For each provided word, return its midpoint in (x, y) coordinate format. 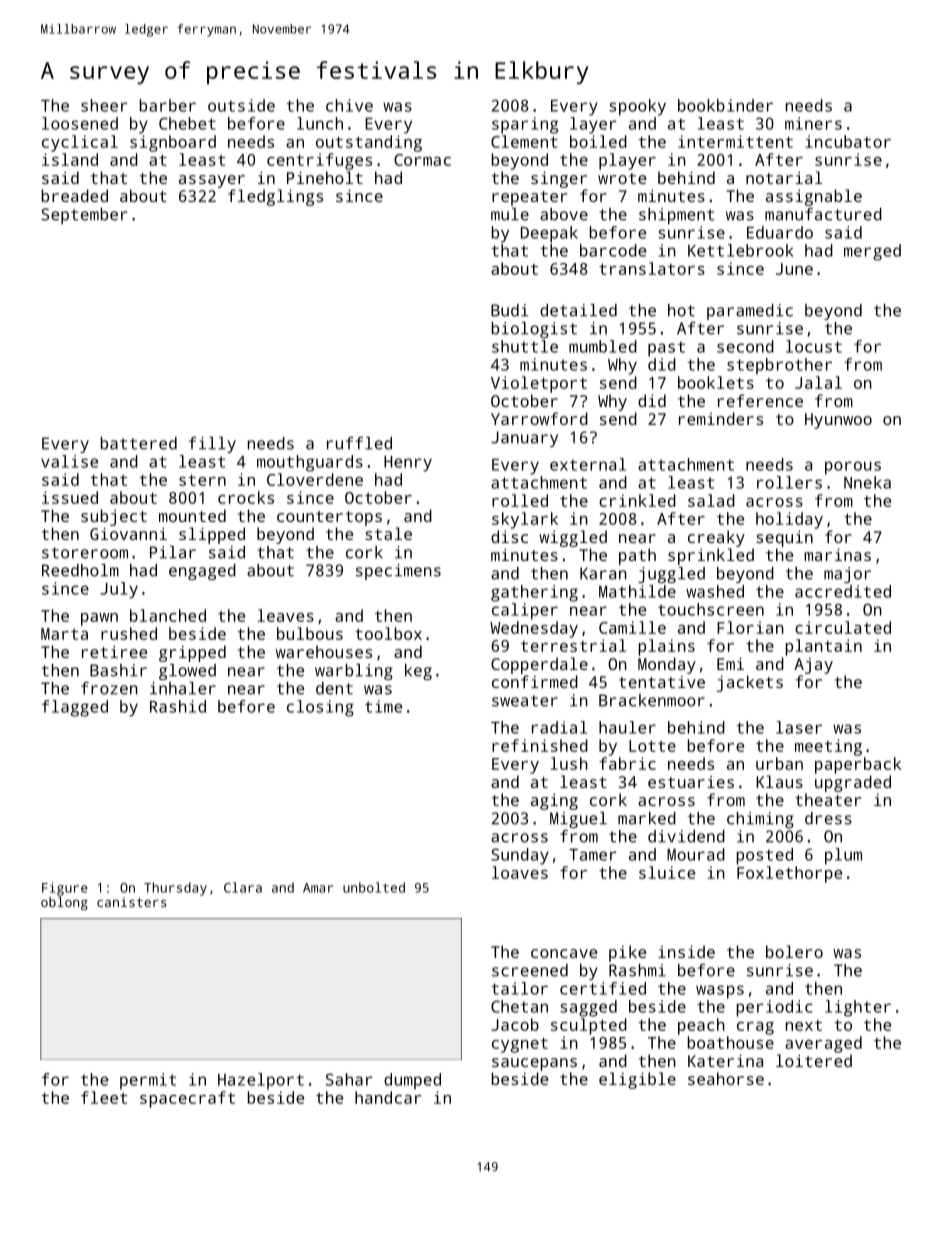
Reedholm (80, 570)
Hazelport (261, 1081)
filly (212, 445)
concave (564, 953)
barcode (613, 250)
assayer (212, 181)
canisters (132, 902)
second (745, 346)
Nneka (867, 482)
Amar (318, 888)
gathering (534, 593)
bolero (794, 951)
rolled (520, 500)
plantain (824, 647)
